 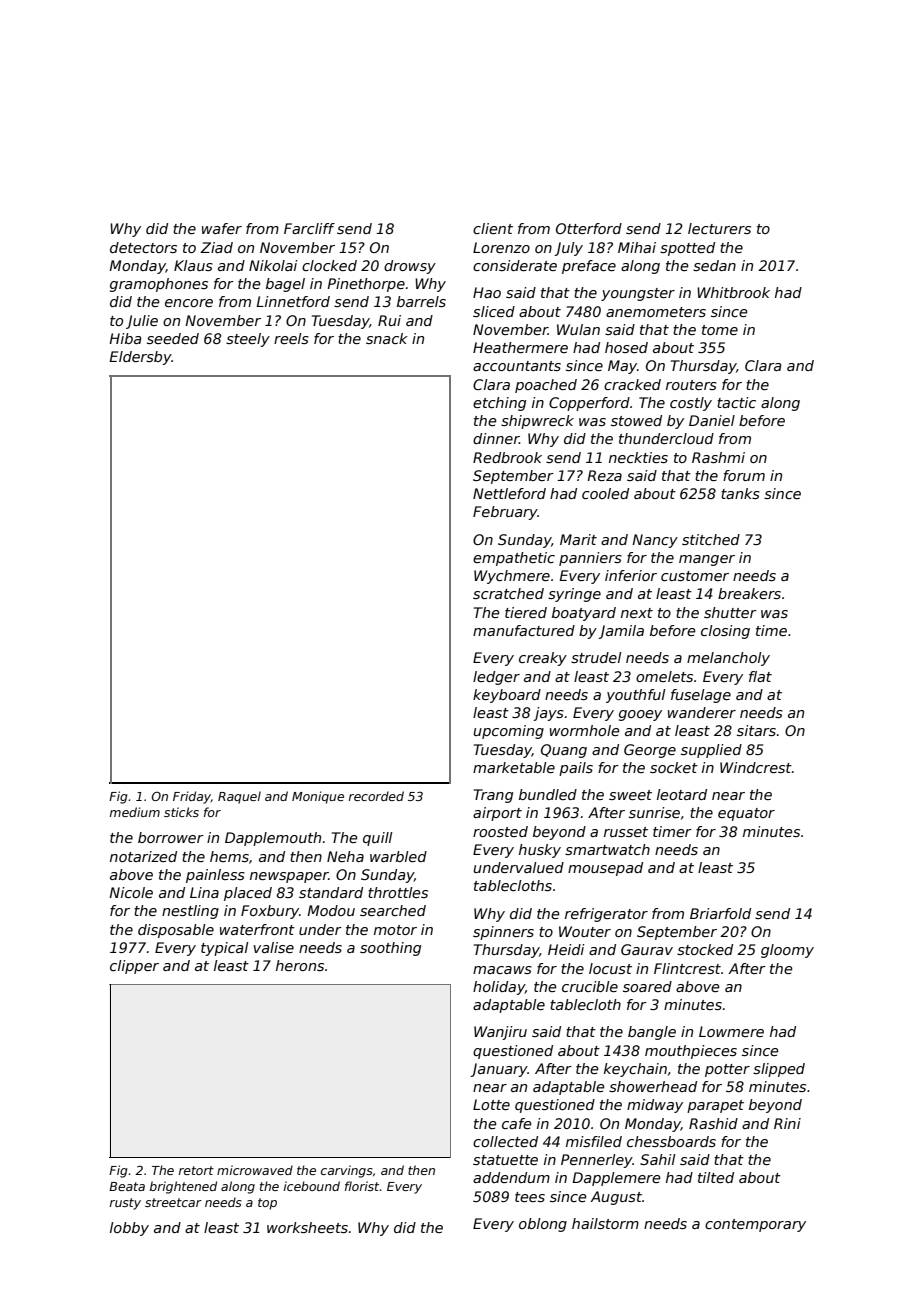 What do you see at coordinates (196, 1170) in the screenshot?
I see `retort` at bounding box center [196, 1170].
